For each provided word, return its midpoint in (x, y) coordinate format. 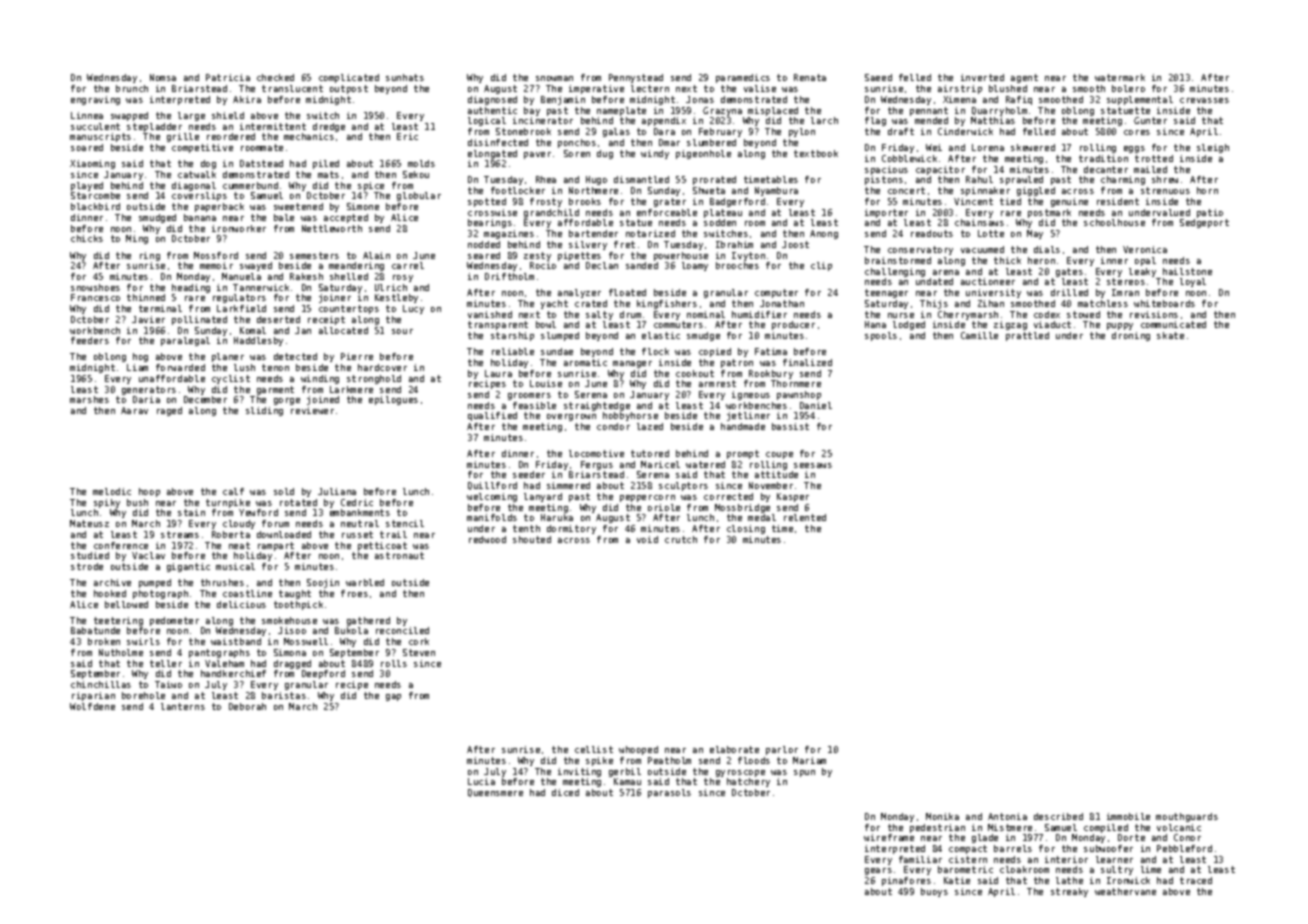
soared (87, 147)
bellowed (126, 604)
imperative (596, 89)
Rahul (979, 179)
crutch (681, 539)
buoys (934, 892)
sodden (720, 222)
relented (805, 517)
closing (746, 529)
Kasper (793, 497)
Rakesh (306, 276)
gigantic (188, 567)
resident (1118, 201)
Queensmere (495, 793)
